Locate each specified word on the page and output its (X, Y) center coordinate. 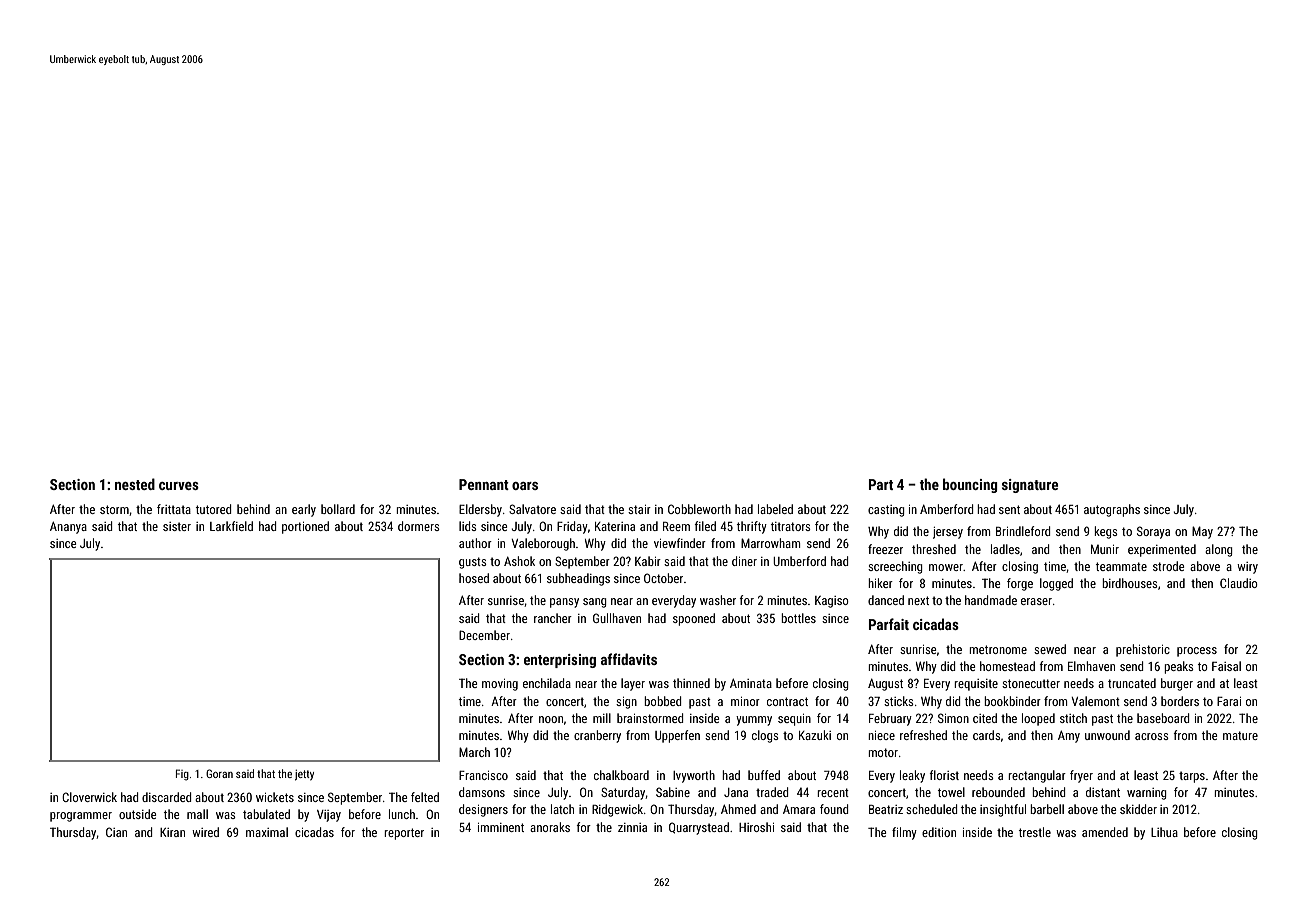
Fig (182, 775)
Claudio (1239, 583)
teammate (1121, 566)
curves (179, 486)
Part (881, 484)
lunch (402, 814)
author (475, 543)
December (484, 635)
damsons (482, 792)
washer (718, 600)
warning (1147, 794)
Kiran (172, 832)
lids (468, 526)
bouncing (970, 485)
